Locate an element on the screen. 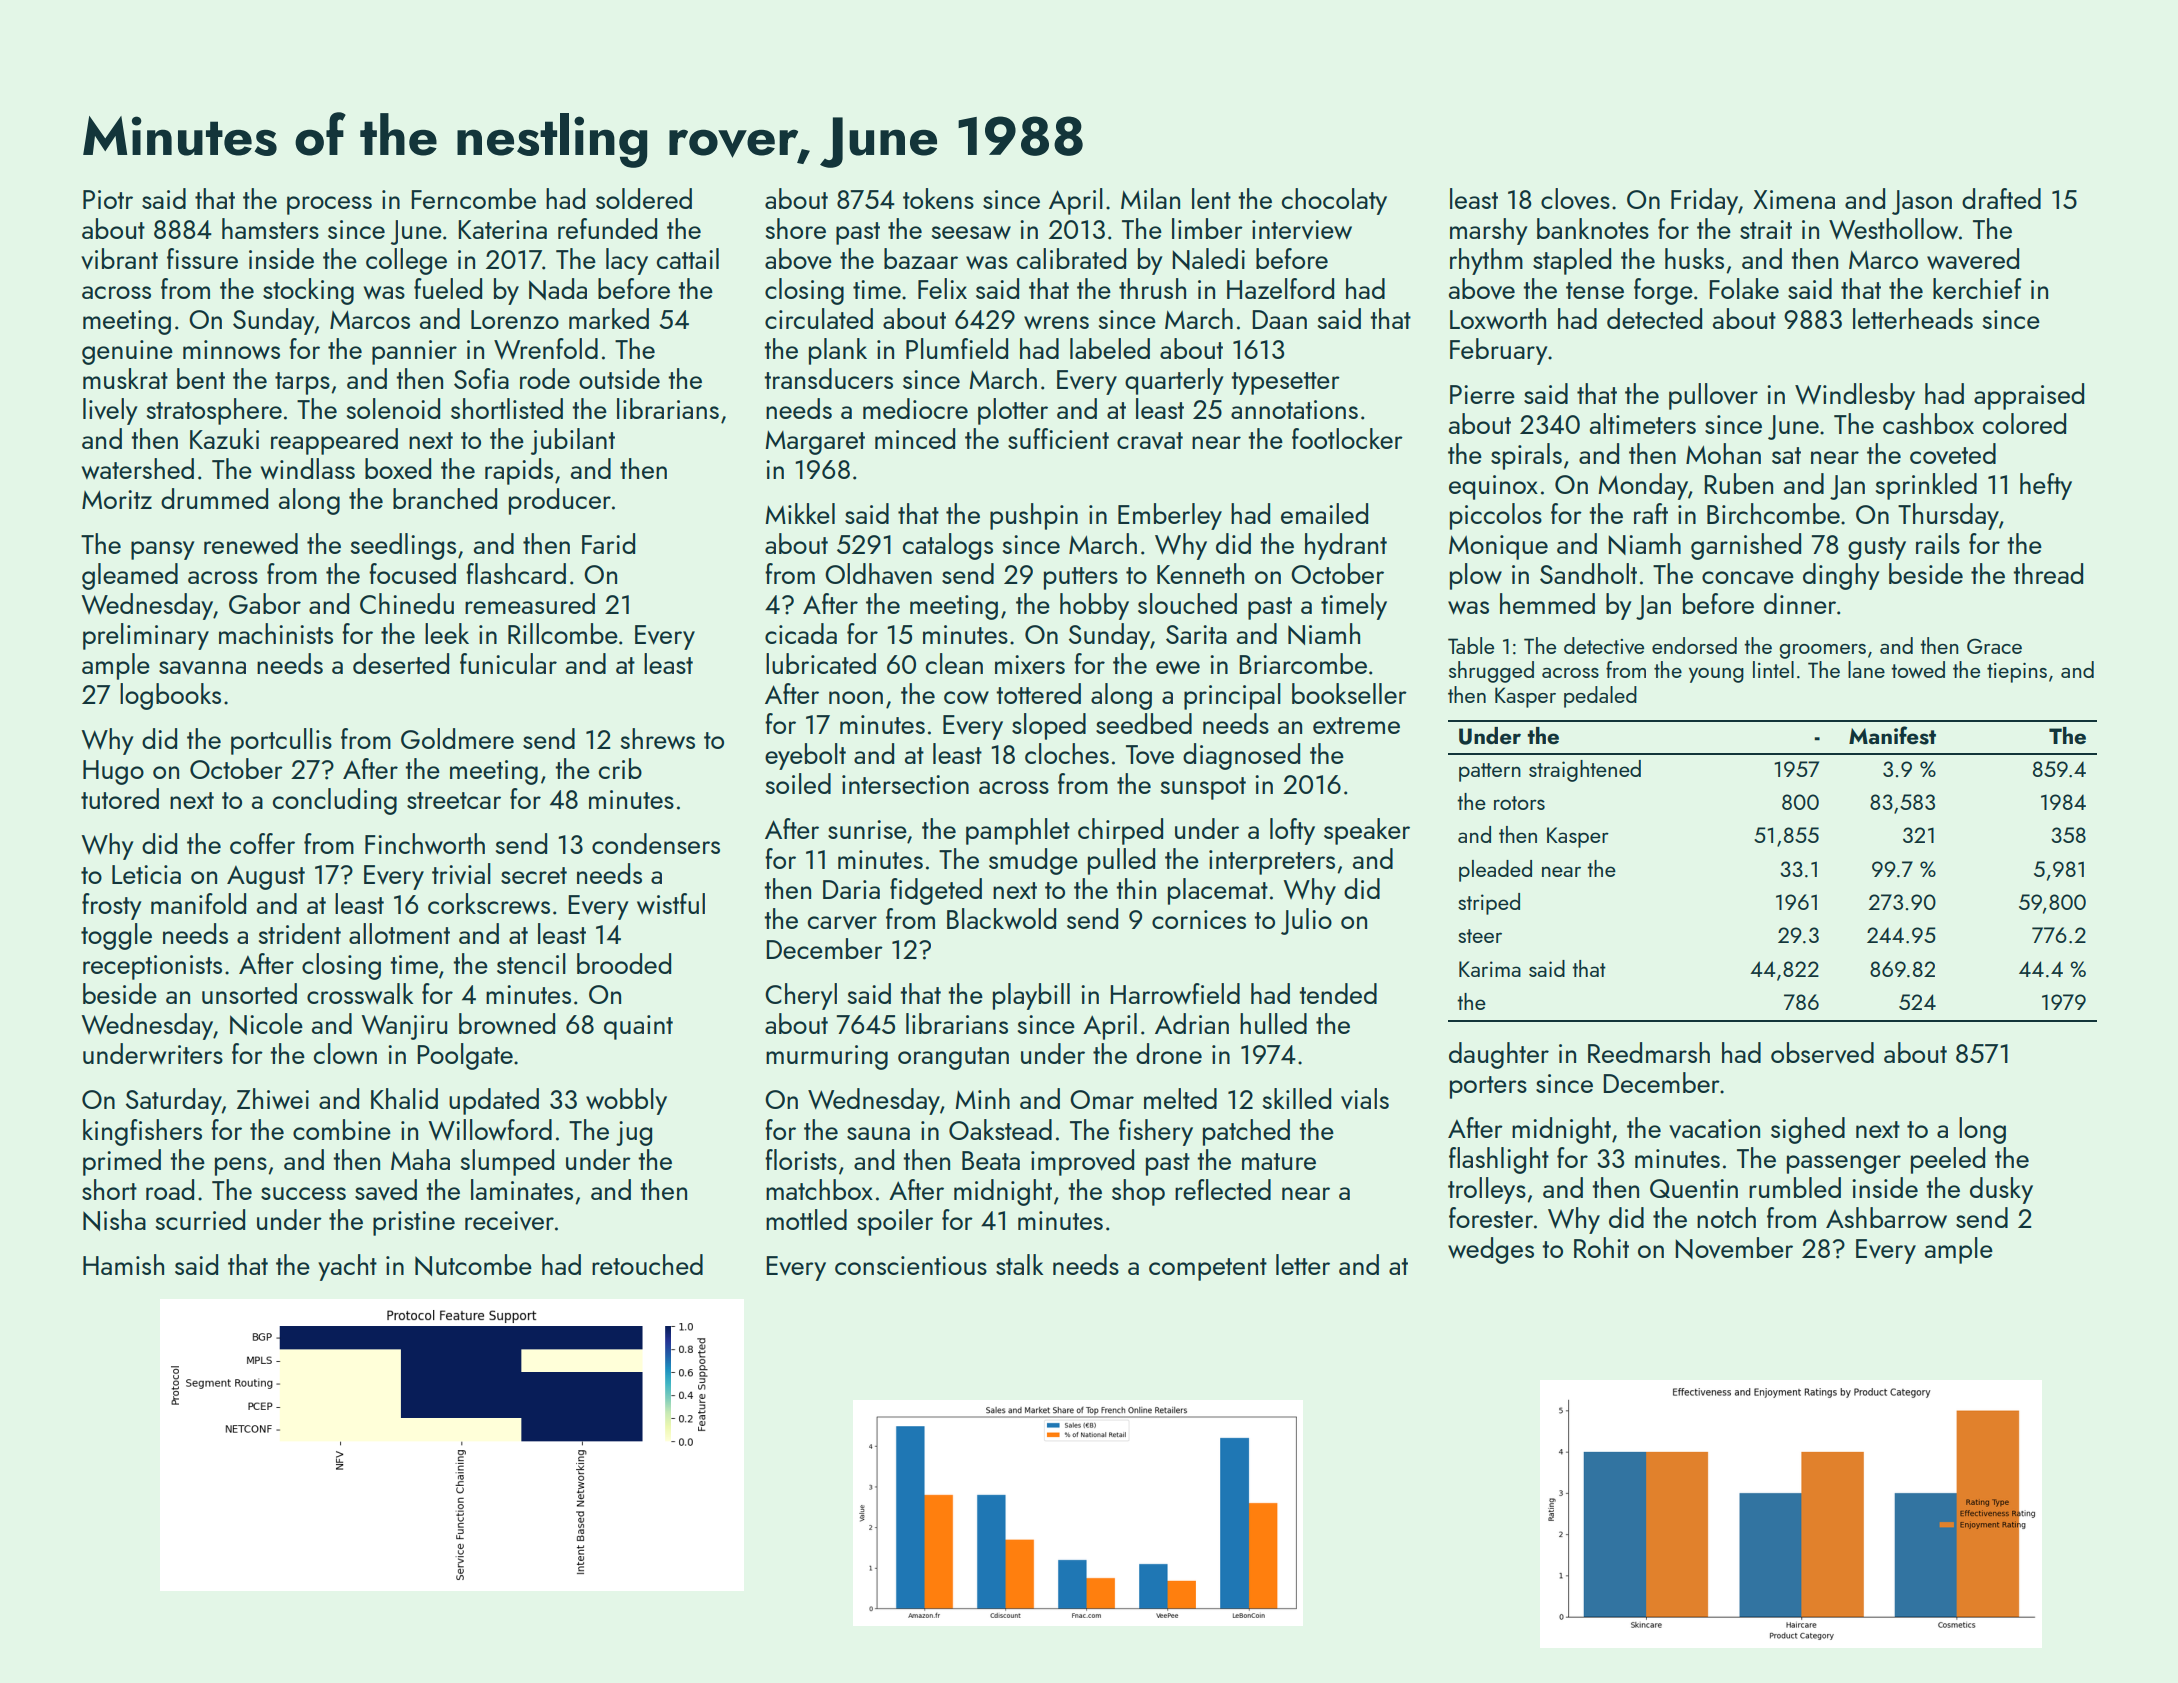 The width and height of the screenshot is (2178, 1683). Ximena is located at coordinates (1794, 199).
